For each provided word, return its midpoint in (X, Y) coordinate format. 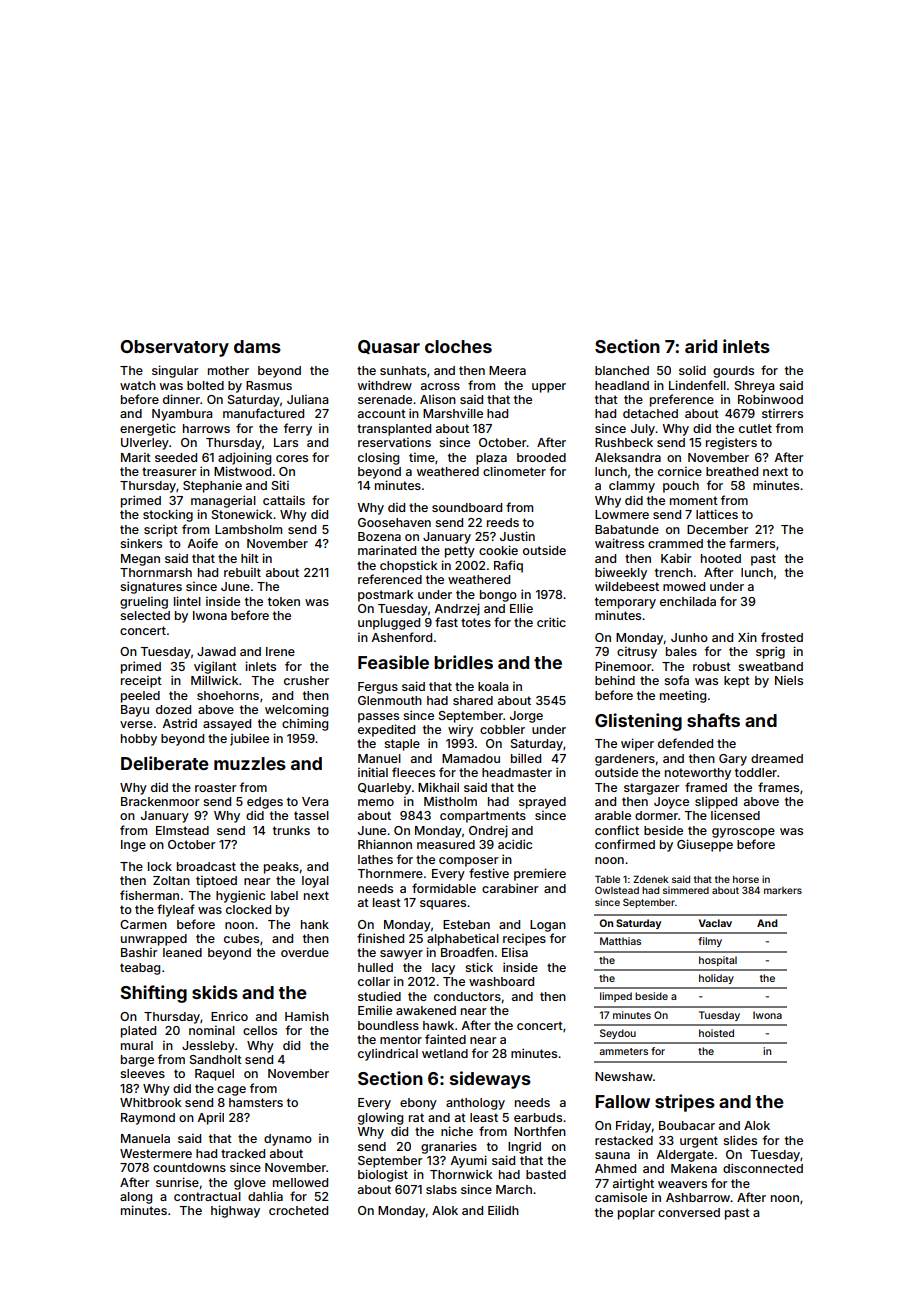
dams (257, 346)
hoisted (716, 1033)
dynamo (288, 1140)
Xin (747, 637)
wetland (445, 1053)
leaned (182, 952)
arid (701, 346)
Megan (140, 560)
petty (460, 552)
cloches (458, 346)
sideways (490, 1080)
